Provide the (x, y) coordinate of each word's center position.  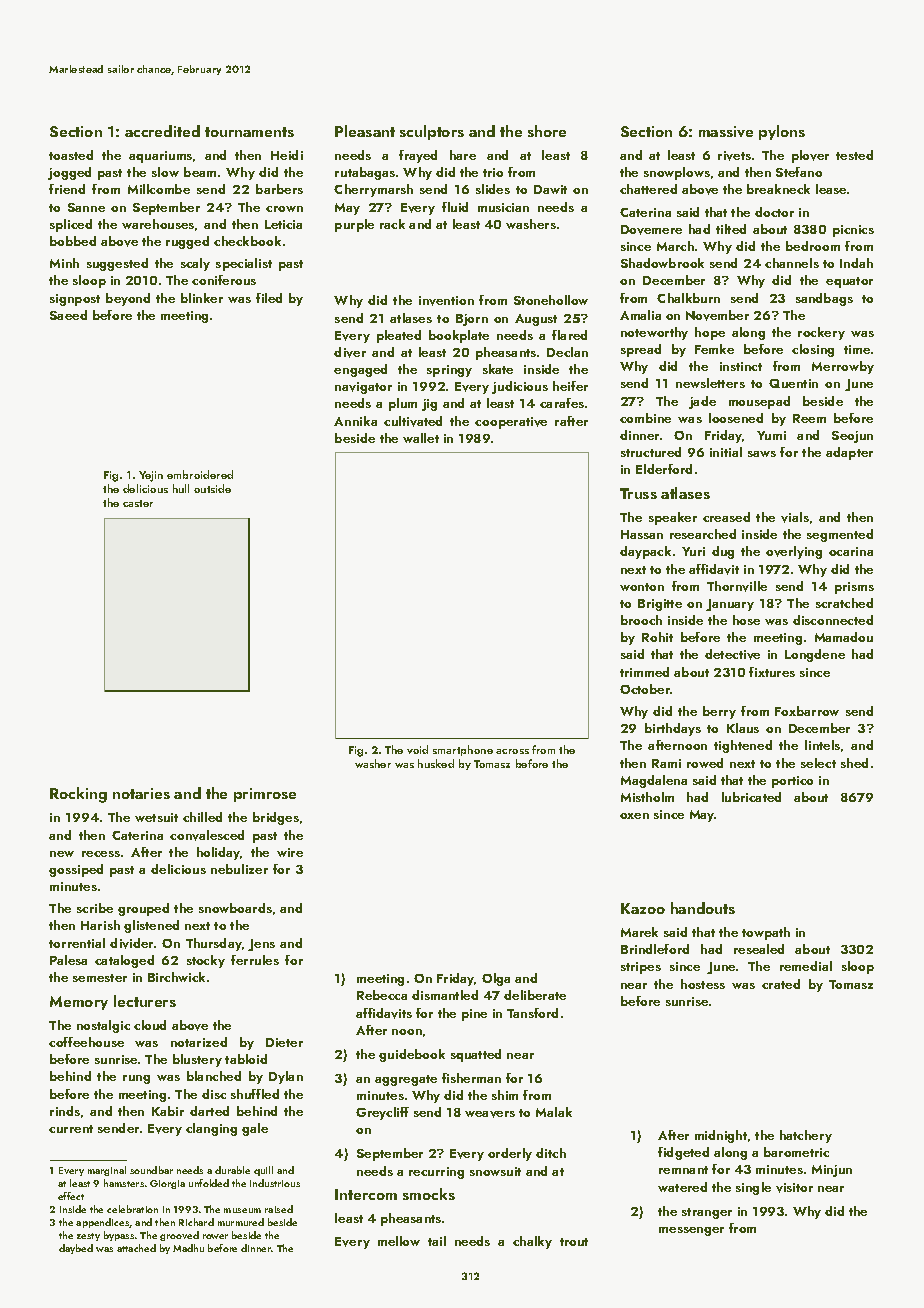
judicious (520, 387)
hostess (703, 984)
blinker (202, 298)
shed (854, 763)
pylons (782, 132)
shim (505, 1095)
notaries (141, 793)
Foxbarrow (807, 711)
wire (290, 852)
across (512, 751)
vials (795, 517)
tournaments (249, 132)
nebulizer (239, 869)
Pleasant (365, 131)
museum (242, 1210)
